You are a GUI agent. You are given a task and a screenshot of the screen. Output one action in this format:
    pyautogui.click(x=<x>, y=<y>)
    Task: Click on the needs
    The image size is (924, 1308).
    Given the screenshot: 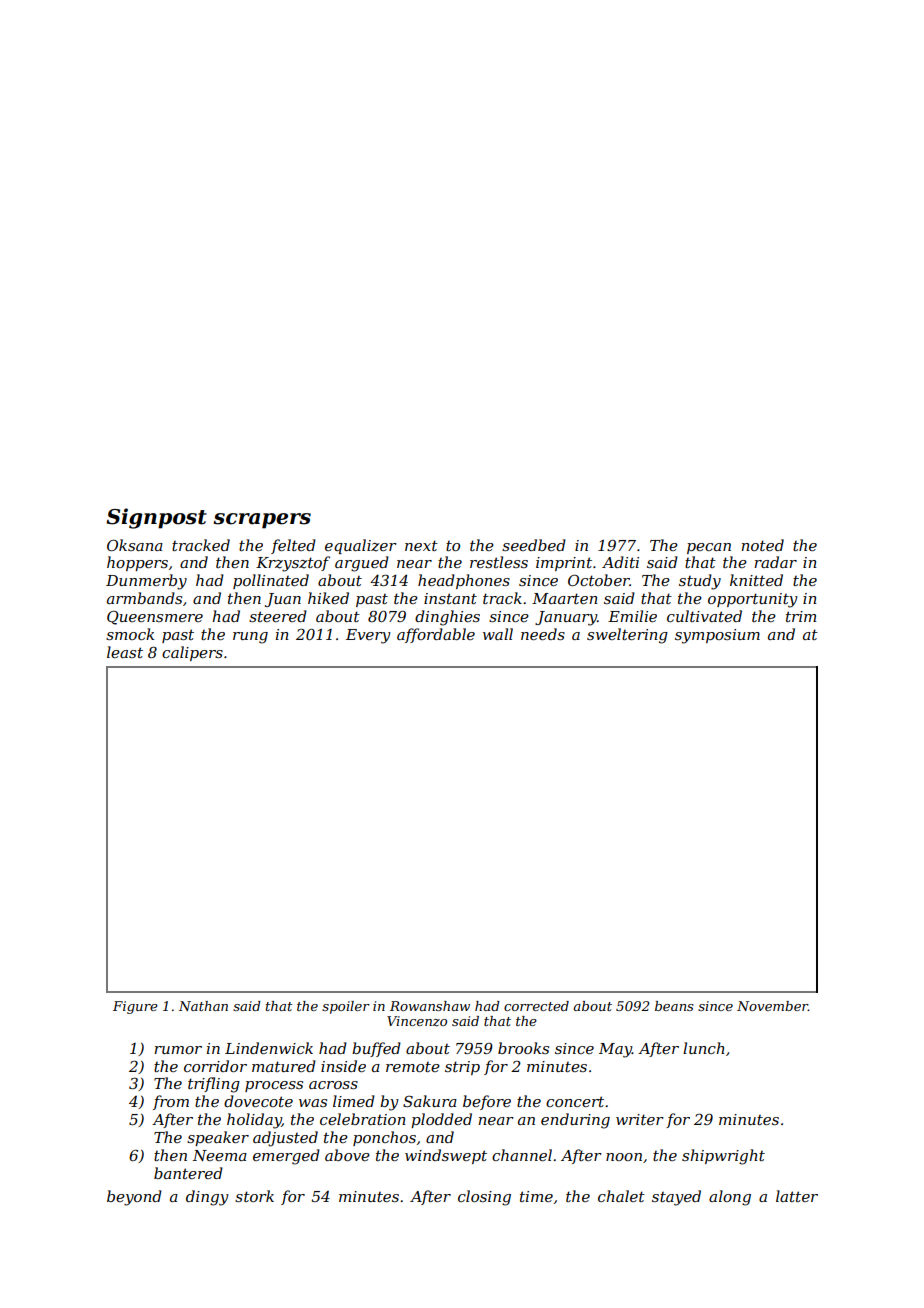 What is the action you would take?
    pyautogui.click(x=543, y=634)
